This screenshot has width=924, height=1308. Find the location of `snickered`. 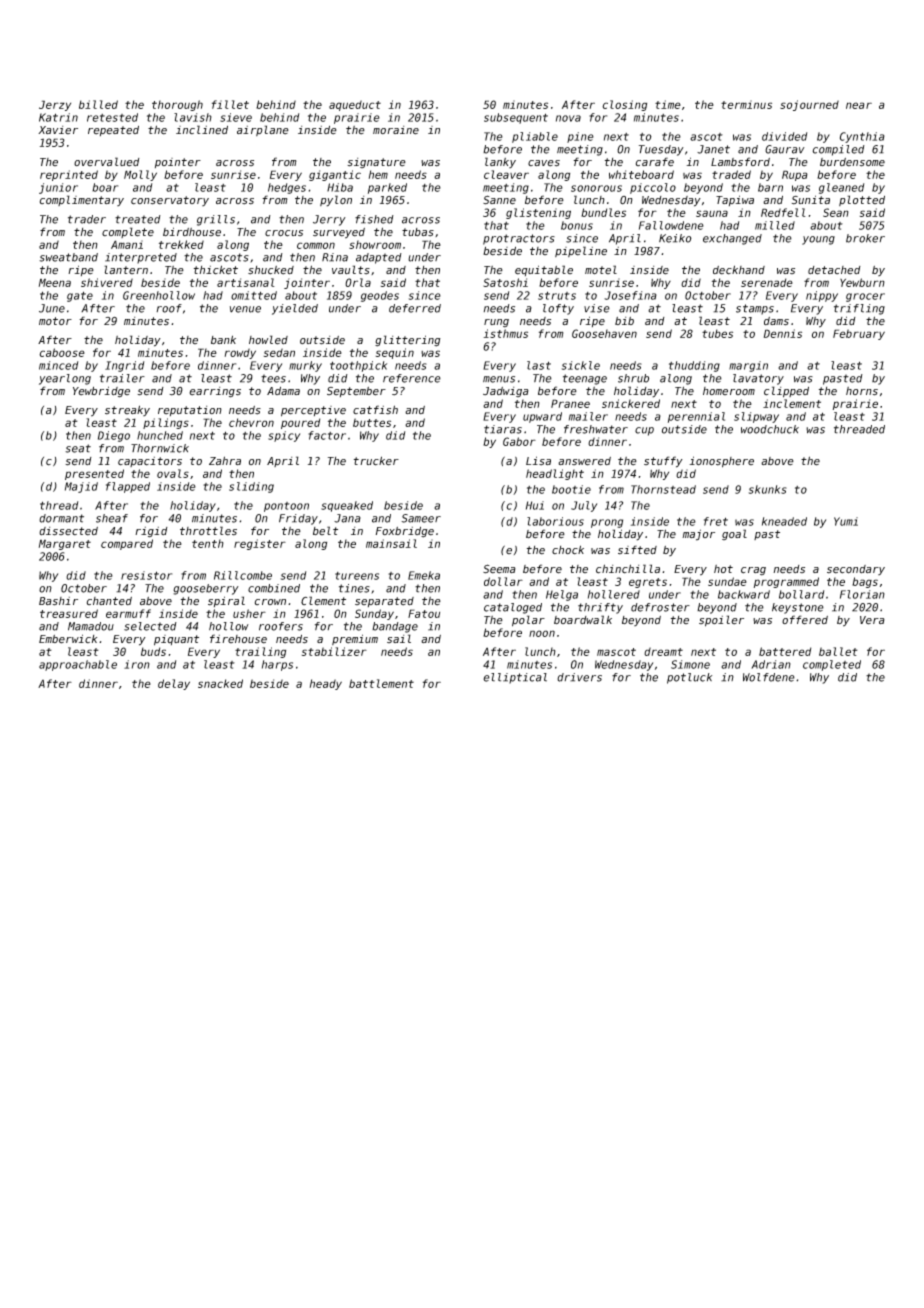

snickered is located at coordinates (631, 403).
